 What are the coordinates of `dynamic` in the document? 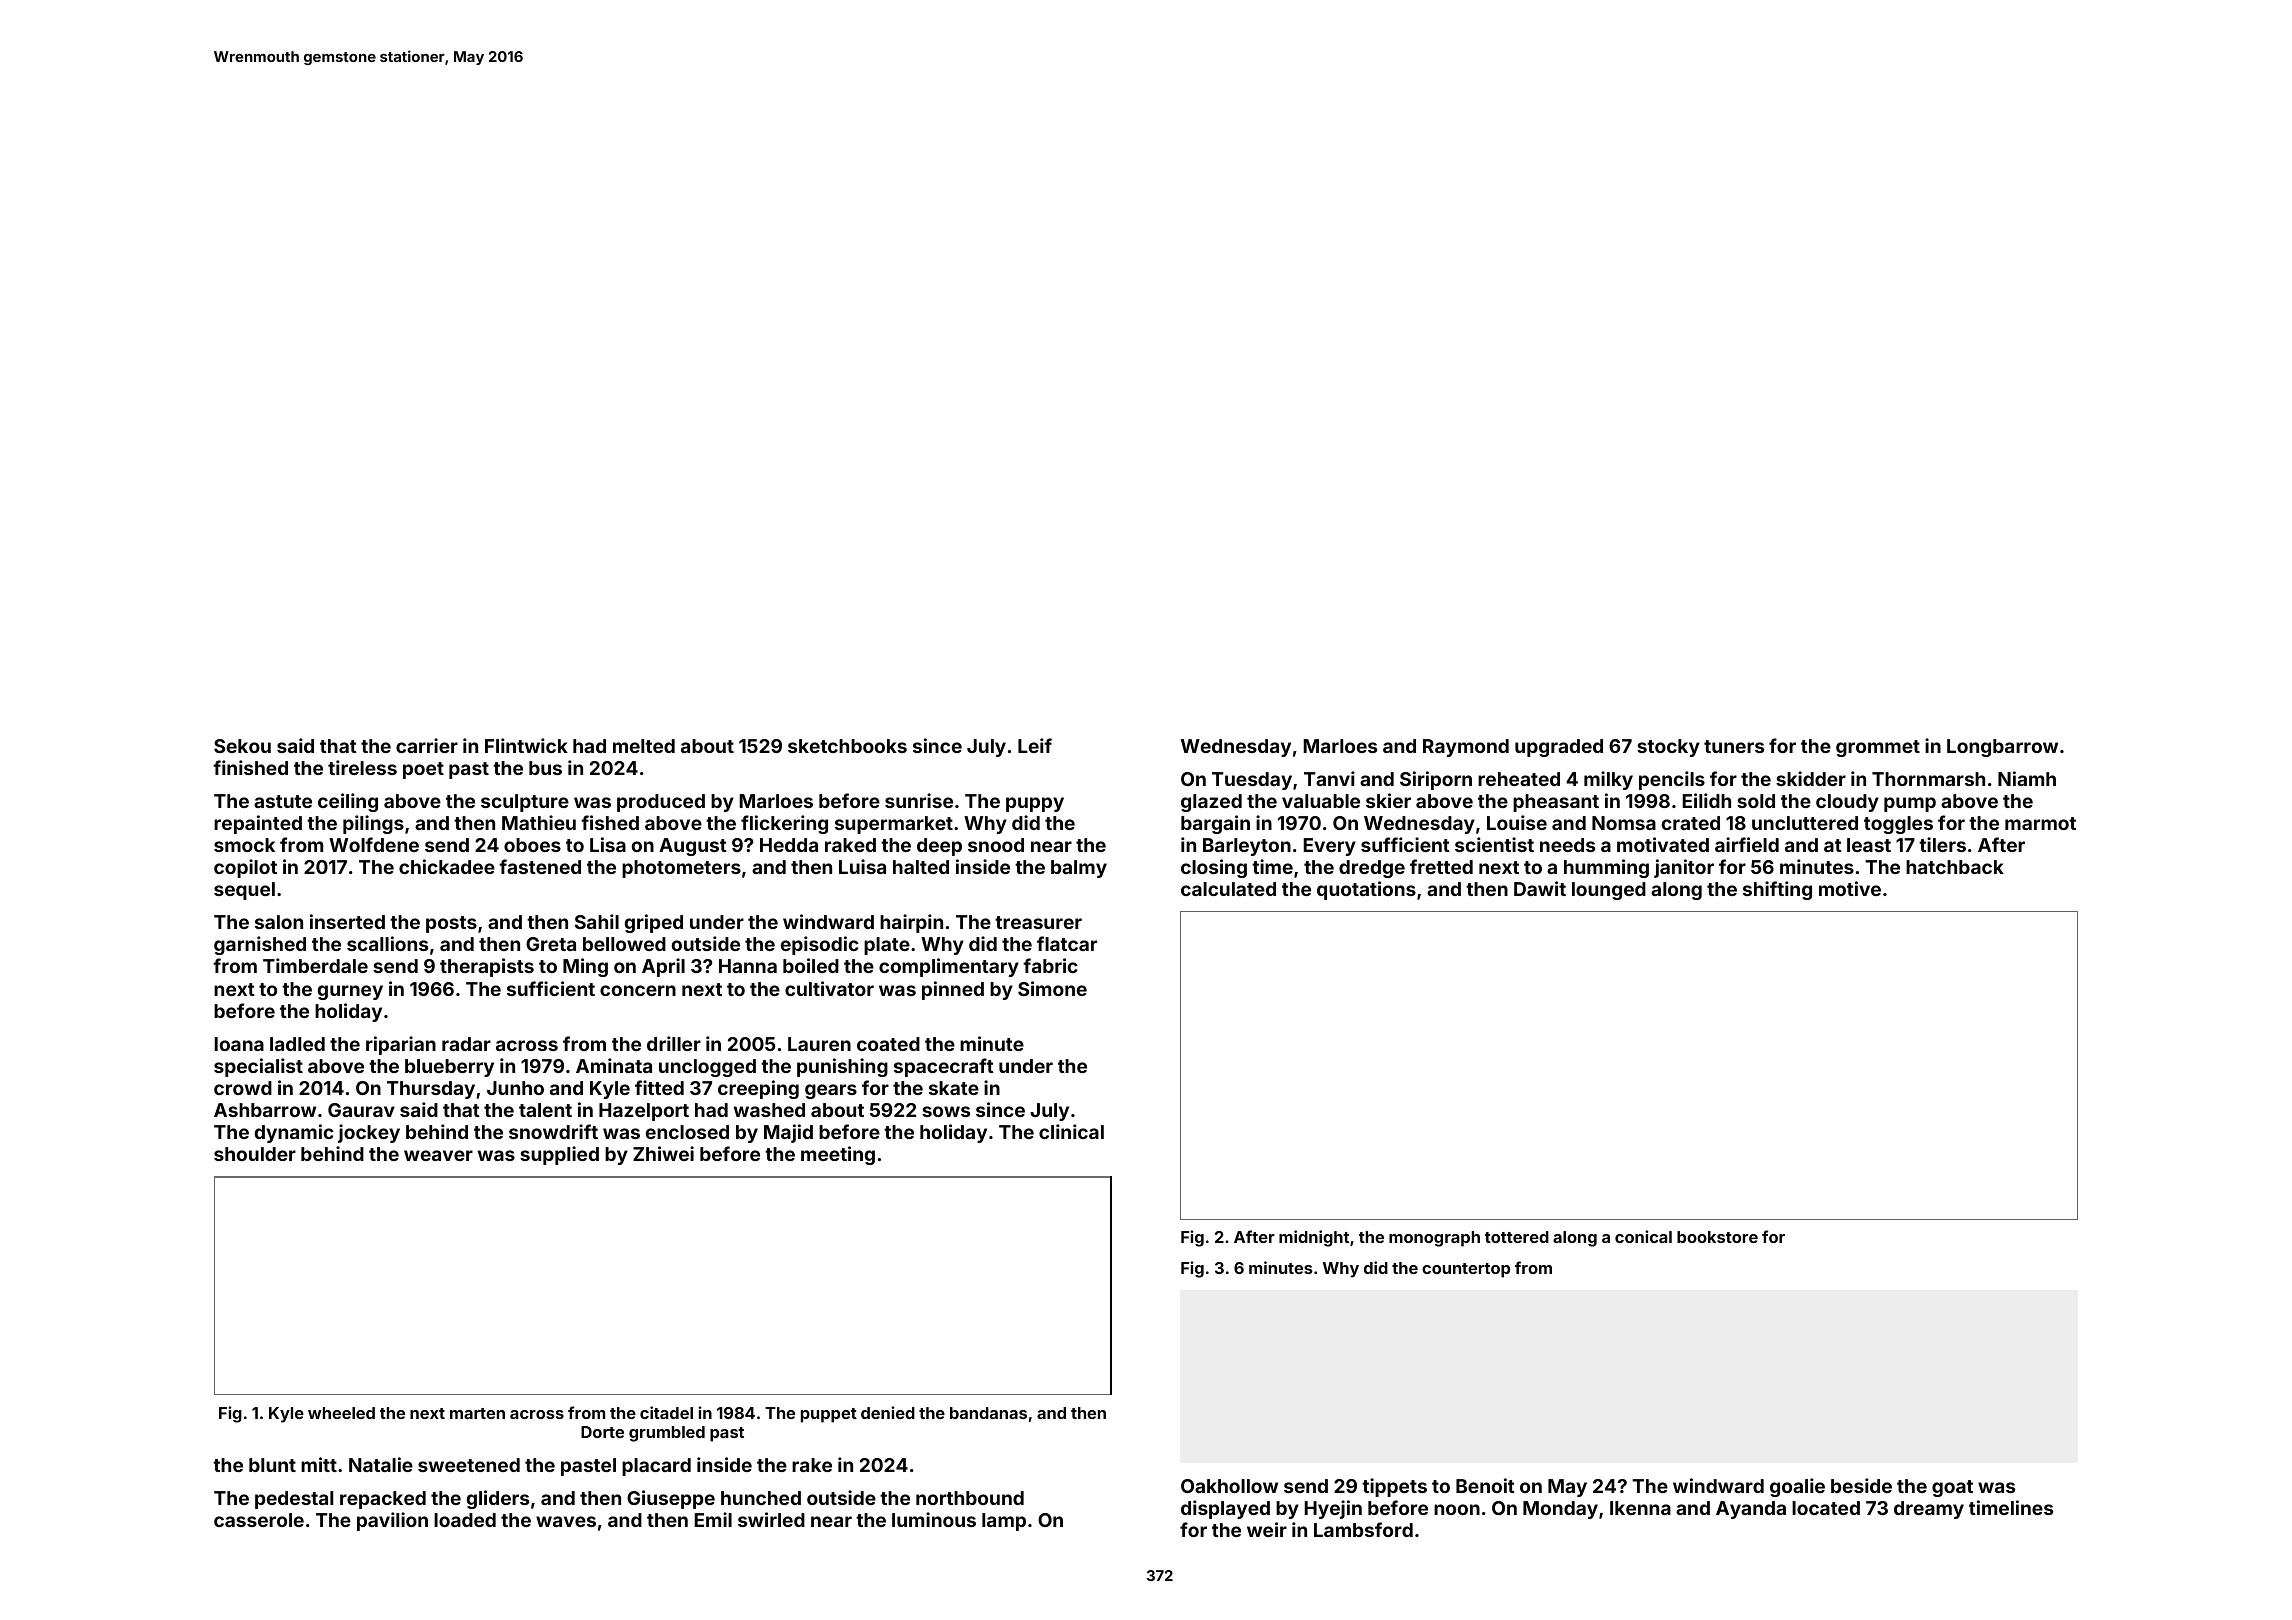 It's located at (294, 1133).
